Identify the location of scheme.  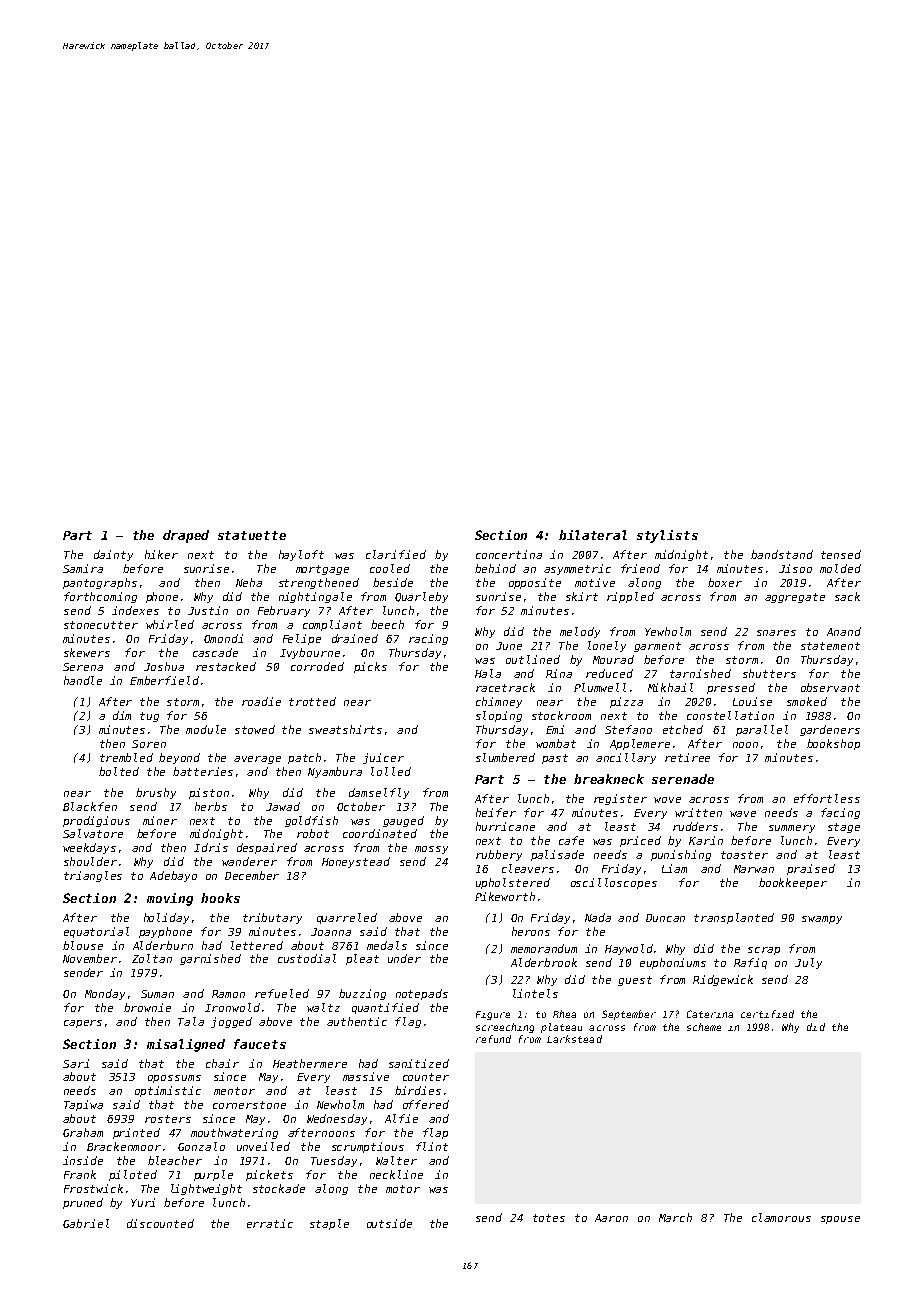
(704, 1027).
